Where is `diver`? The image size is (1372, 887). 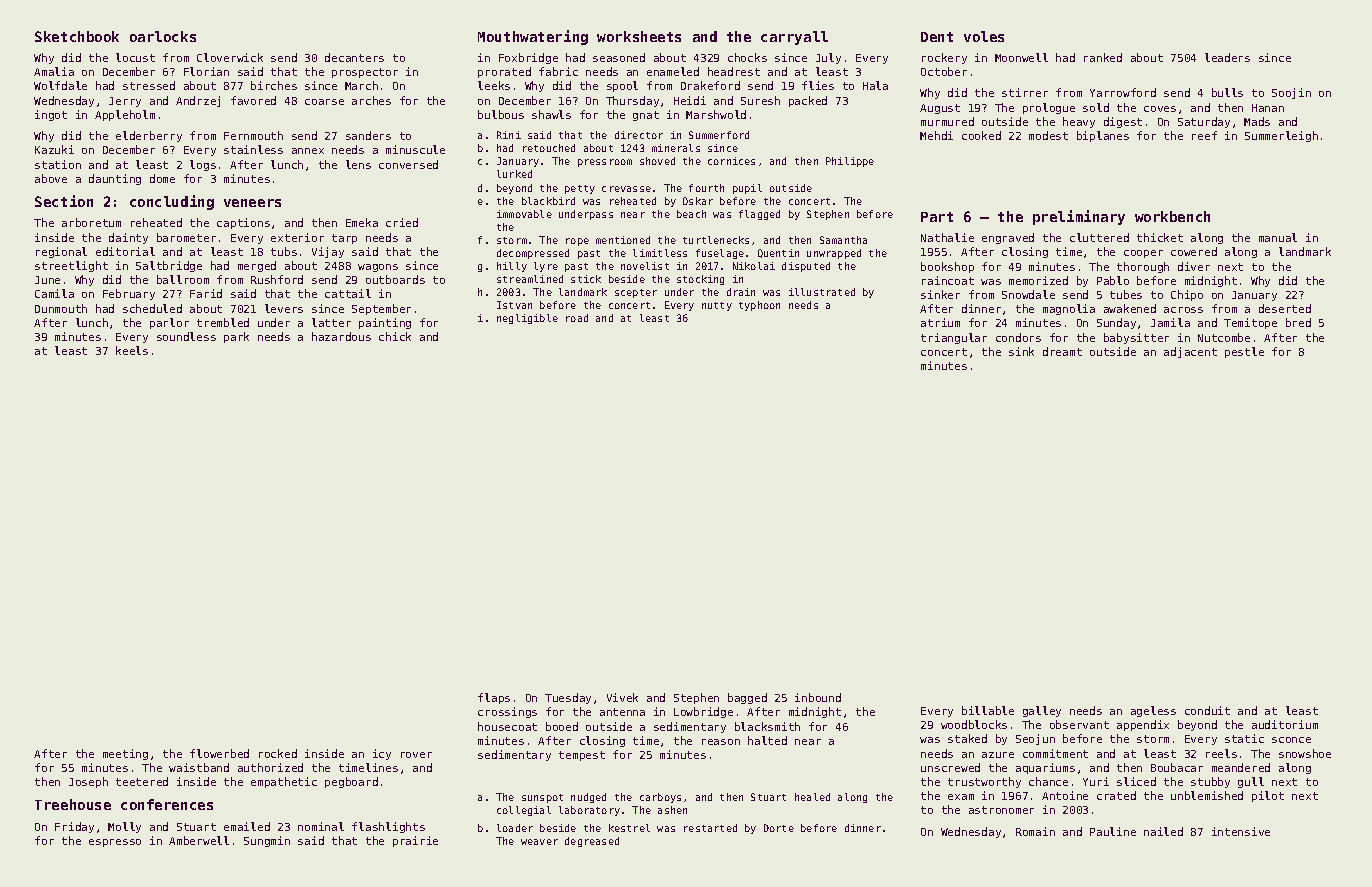
diver is located at coordinates (1194, 266).
